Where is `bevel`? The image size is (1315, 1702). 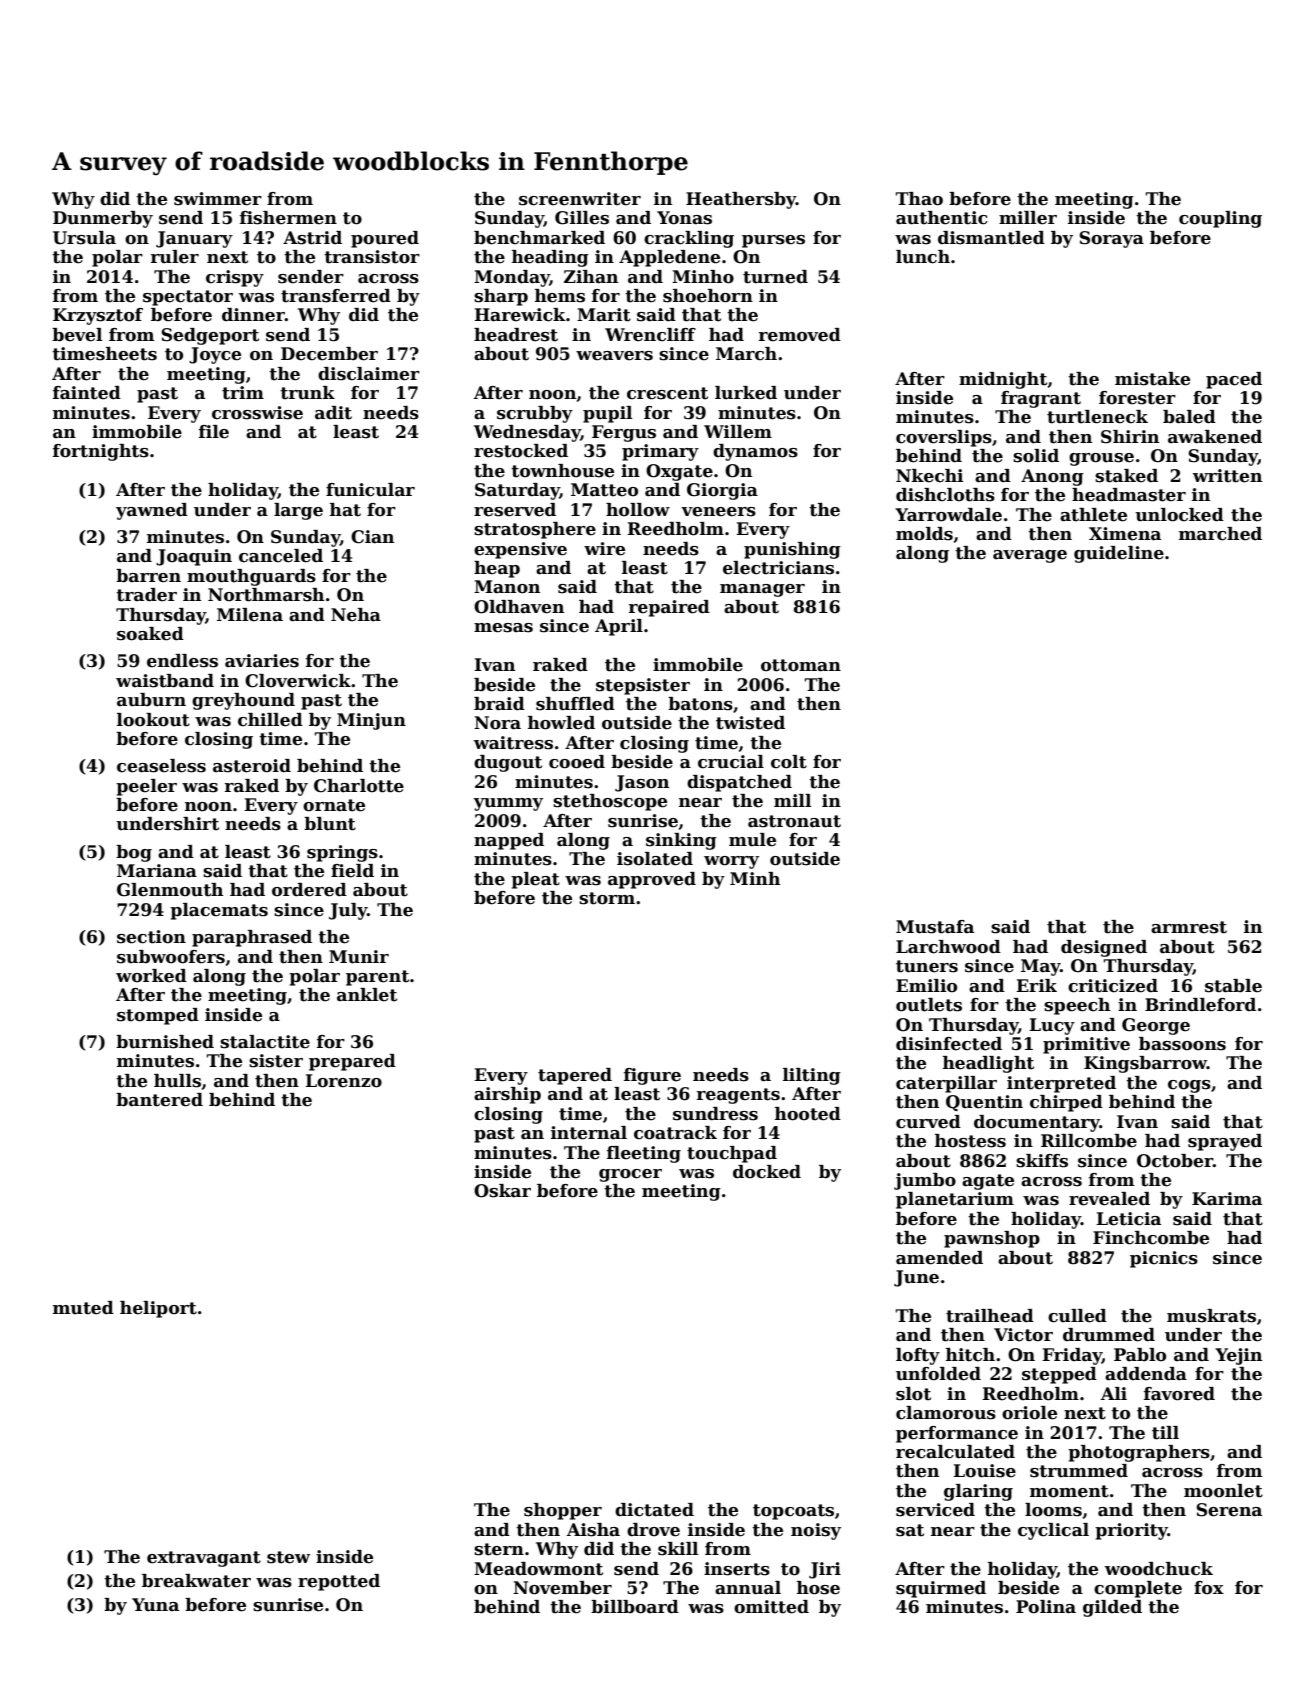 bevel is located at coordinates (77, 335).
